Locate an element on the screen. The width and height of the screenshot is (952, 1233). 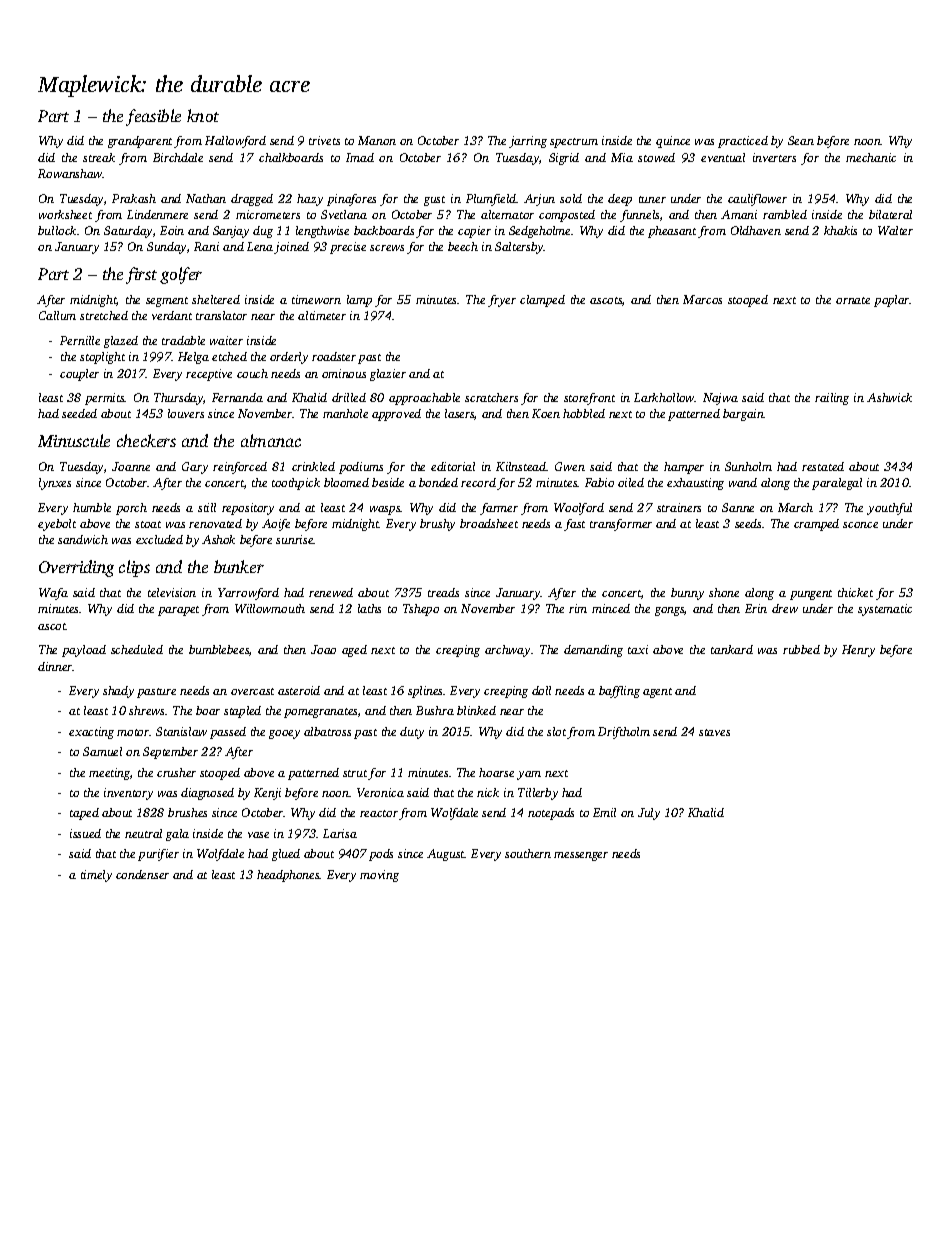
scratchers is located at coordinates (491, 397).
